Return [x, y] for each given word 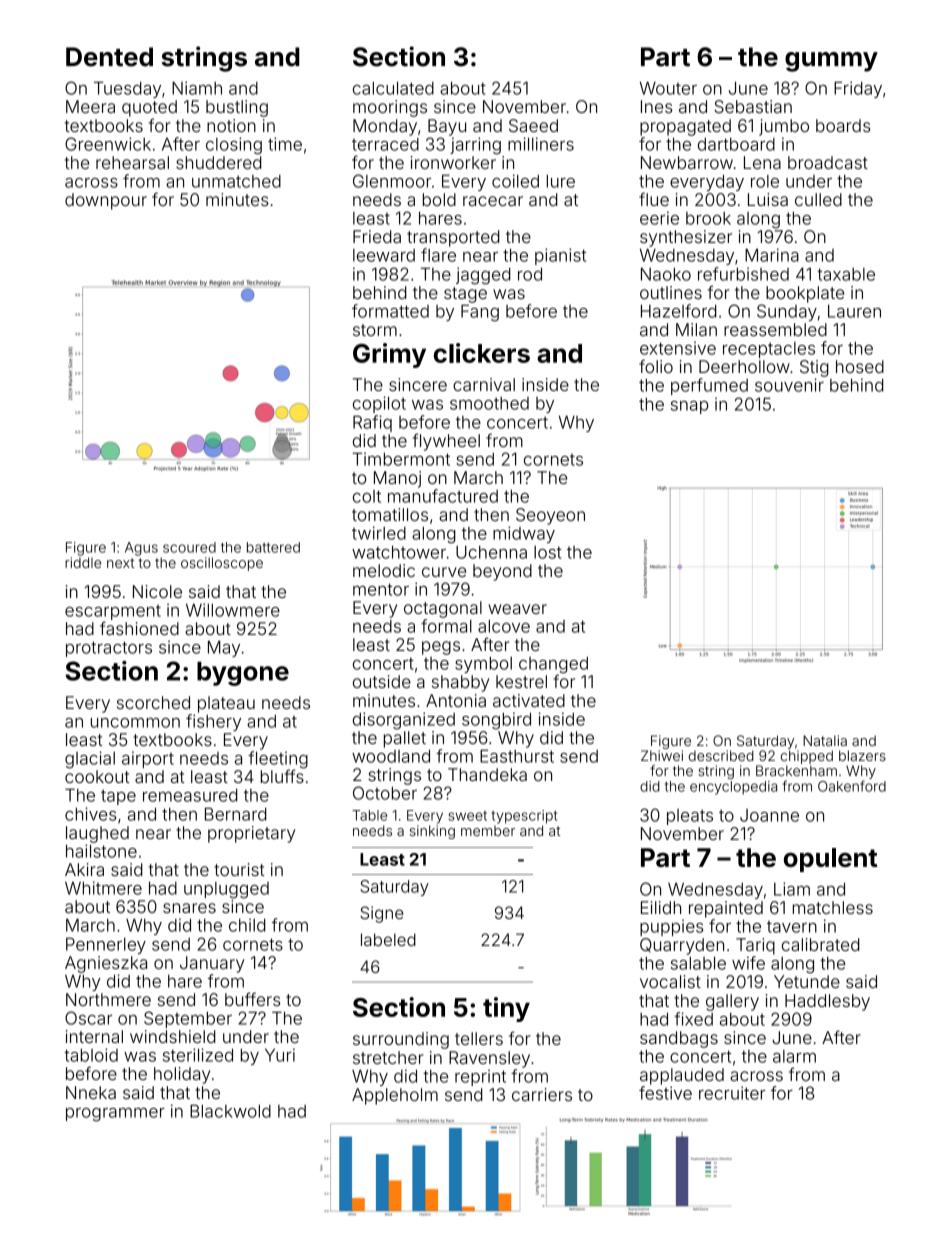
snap [689, 407]
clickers [482, 353]
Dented [109, 57]
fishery [213, 722]
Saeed [533, 125]
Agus [141, 549]
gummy [831, 62]
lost [548, 552]
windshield [172, 1036]
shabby [460, 683]
